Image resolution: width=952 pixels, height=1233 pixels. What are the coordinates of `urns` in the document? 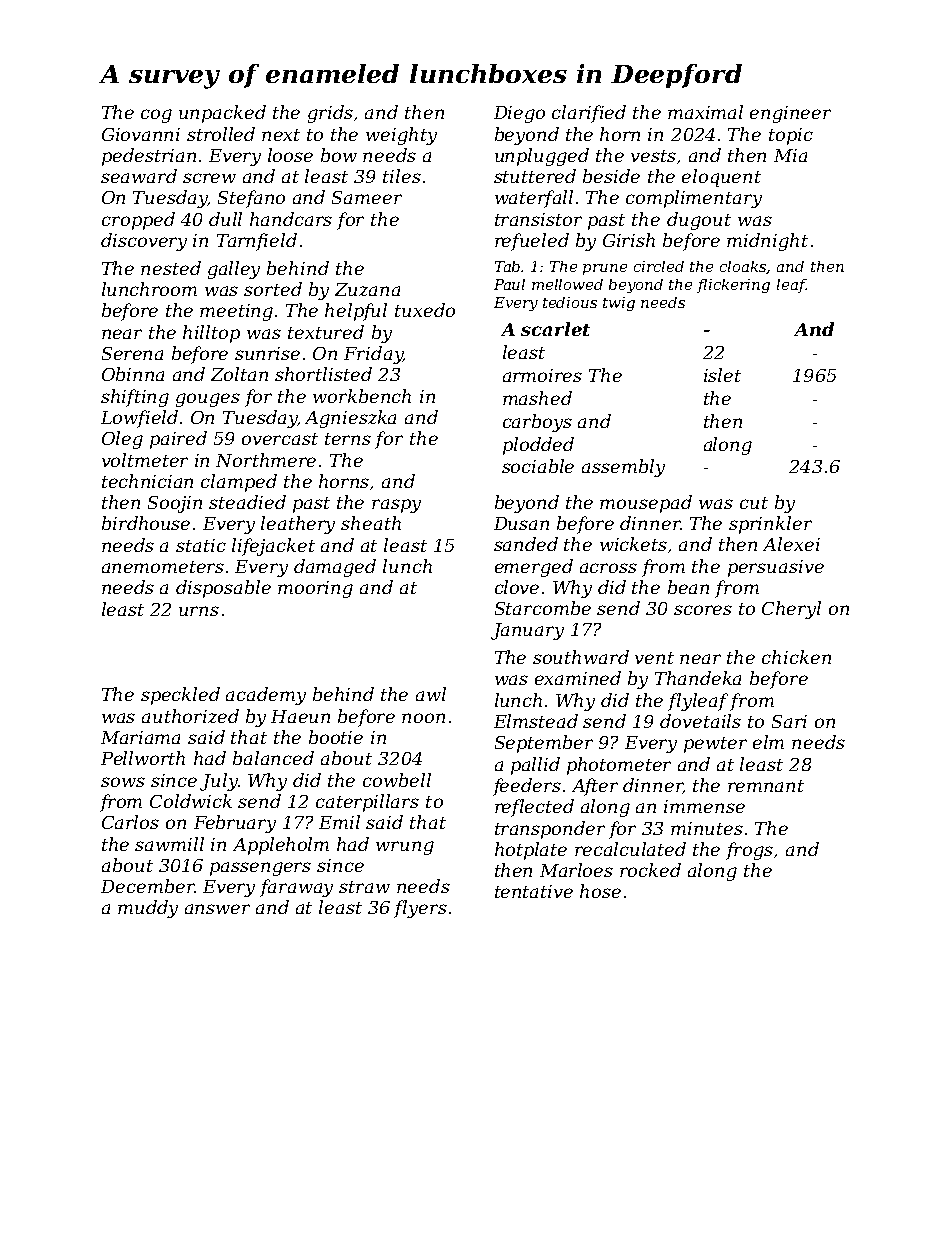 It's located at (199, 611).
